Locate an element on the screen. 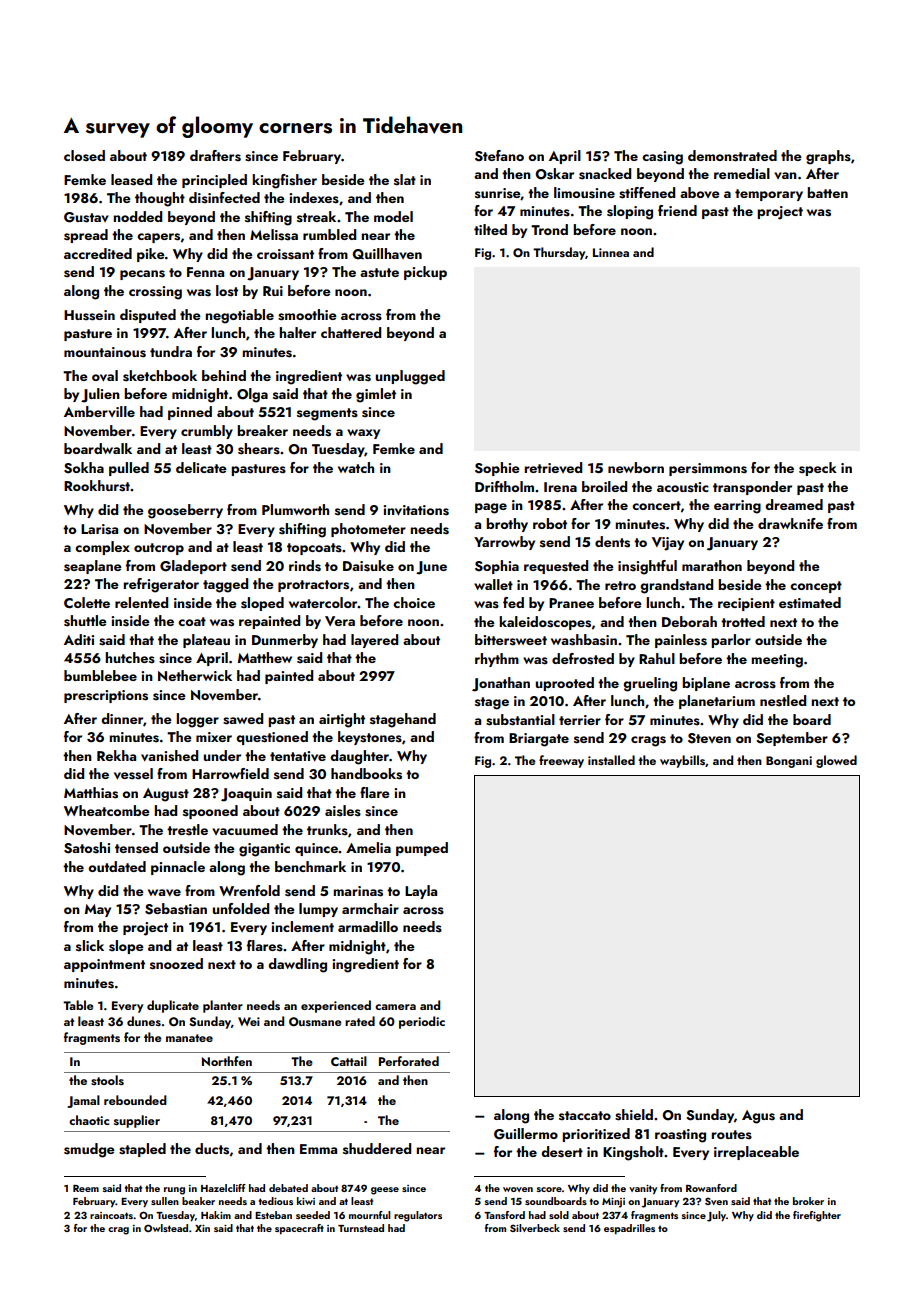 The height and width of the screenshot is (1308, 924). periodic is located at coordinates (422, 1022).
